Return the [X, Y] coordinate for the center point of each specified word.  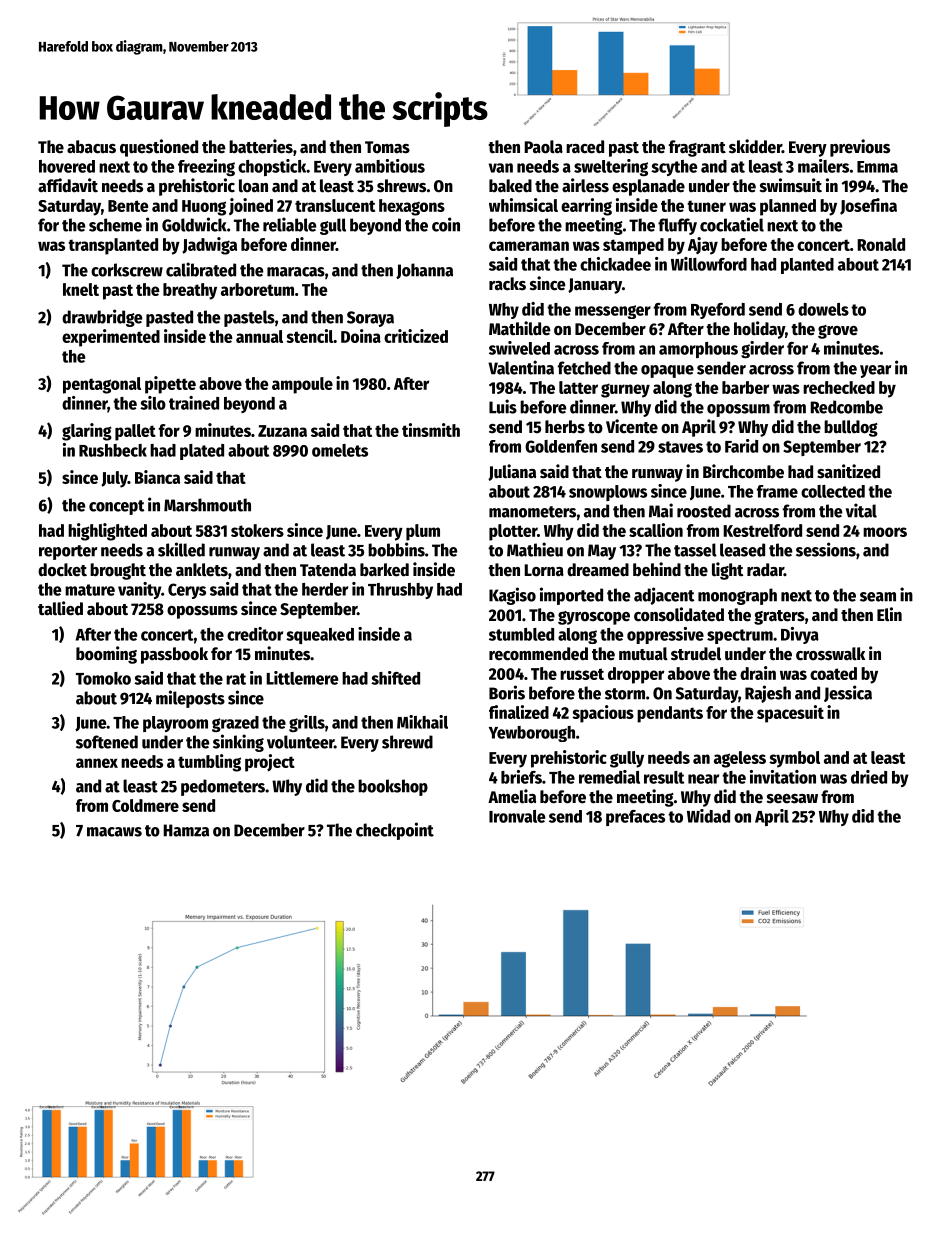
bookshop [393, 787]
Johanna [424, 271]
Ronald [881, 244]
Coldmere [145, 805]
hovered [67, 166]
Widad [708, 816]
